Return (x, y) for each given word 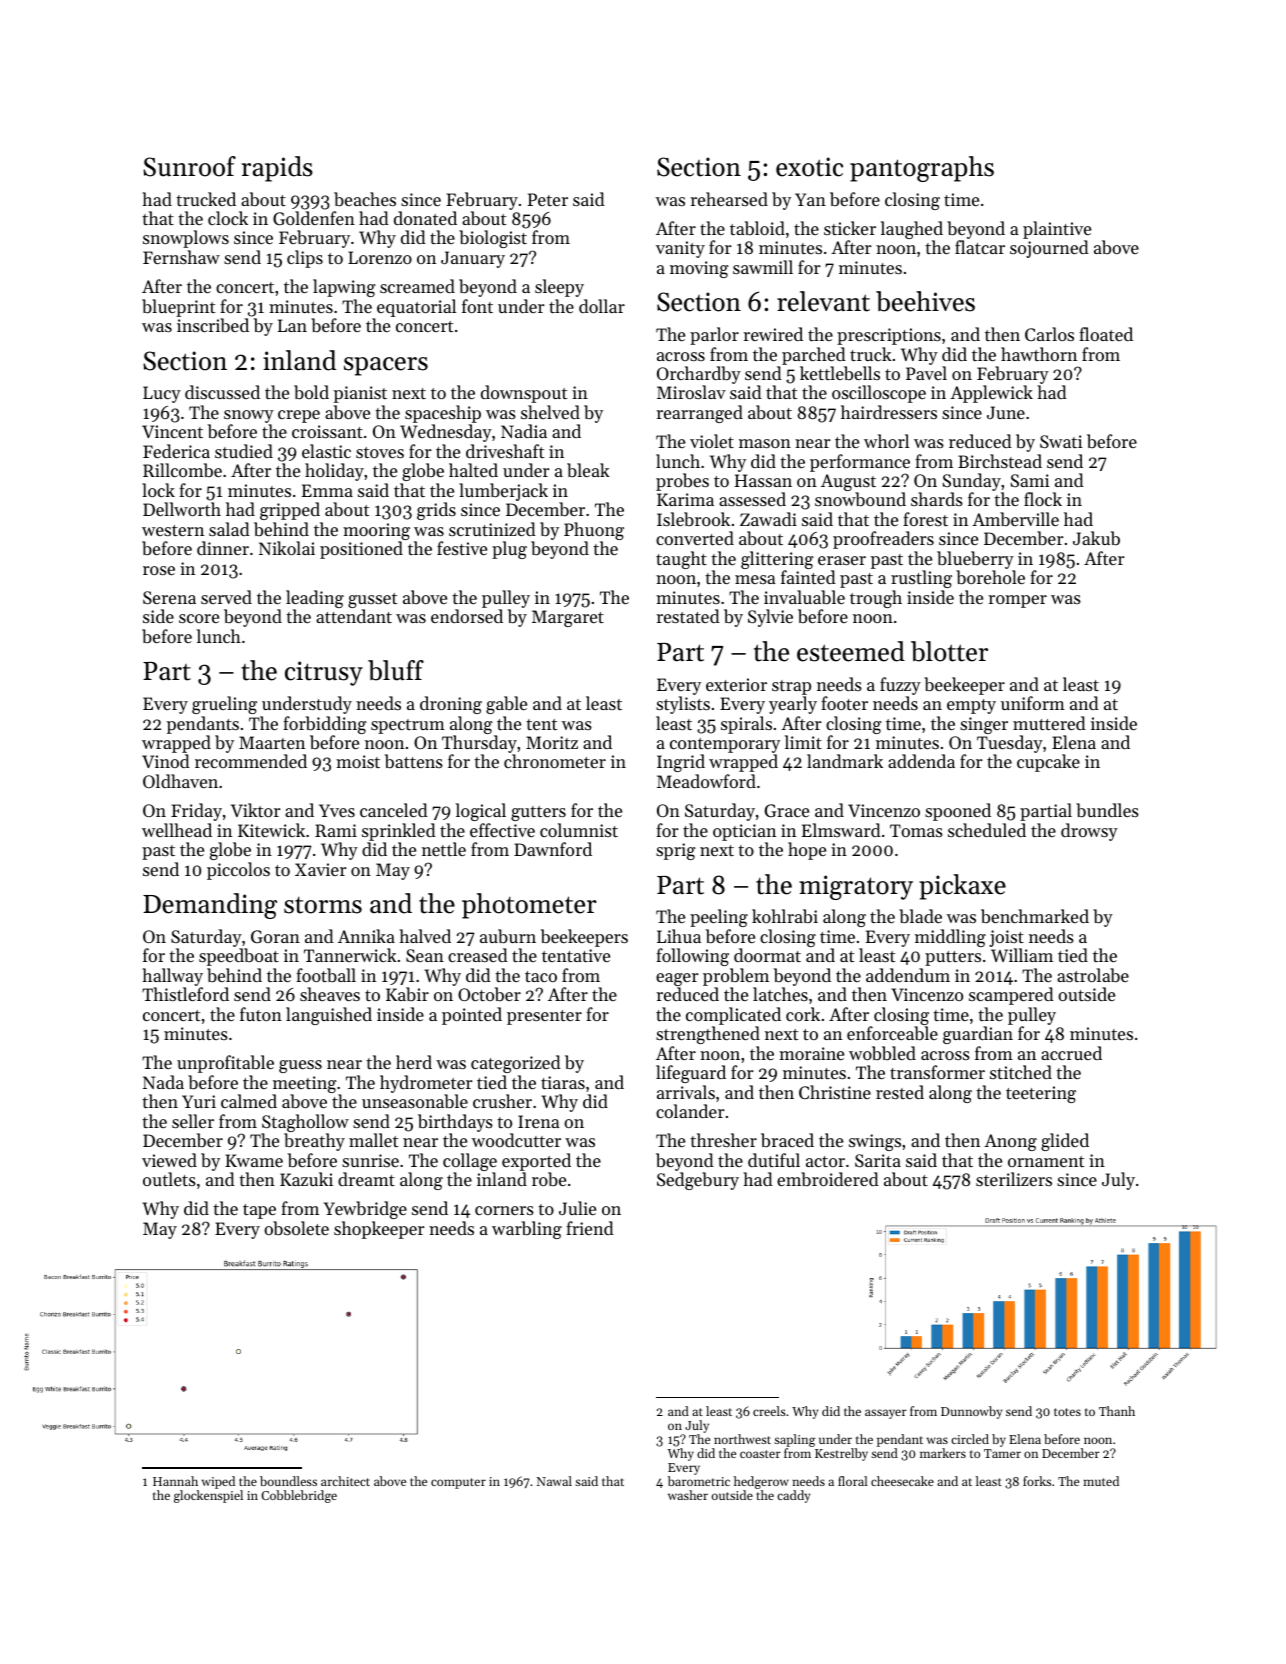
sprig (676, 851)
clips (305, 259)
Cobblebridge (299, 1496)
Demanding (210, 906)
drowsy (1089, 832)
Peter (548, 199)
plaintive (1057, 230)
